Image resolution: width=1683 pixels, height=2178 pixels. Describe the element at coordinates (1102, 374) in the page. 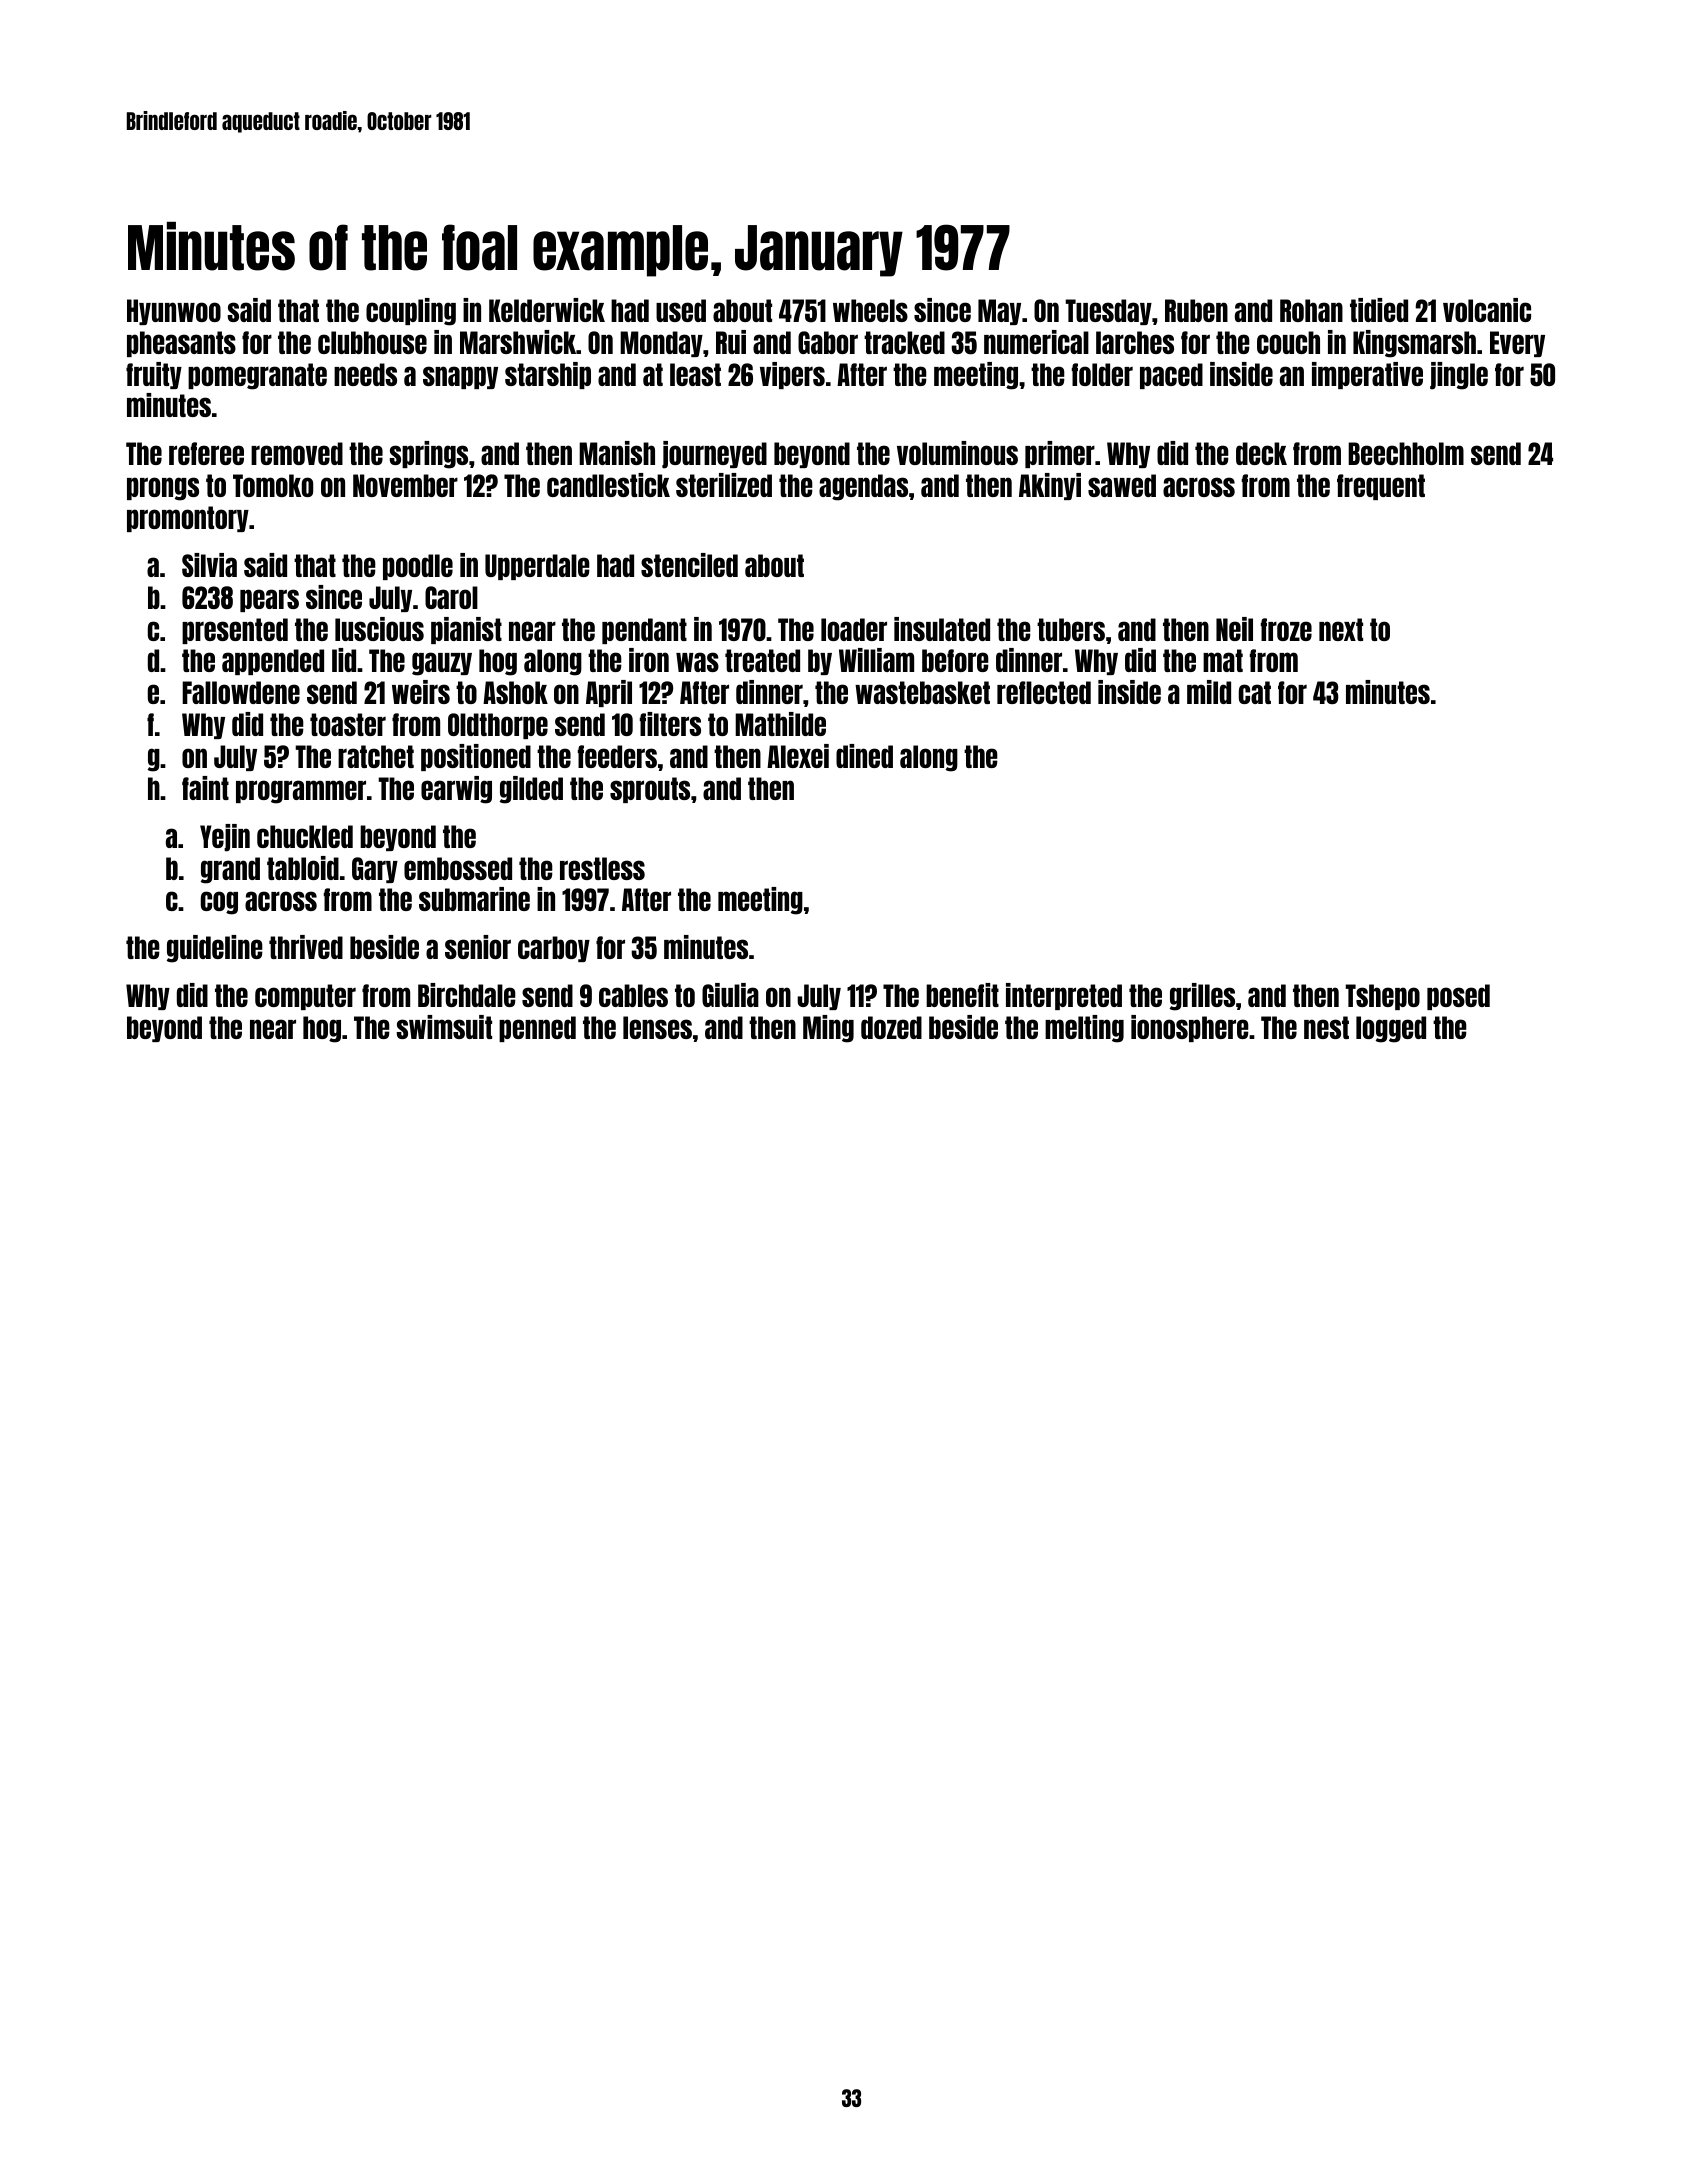

I see `folder` at that location.
